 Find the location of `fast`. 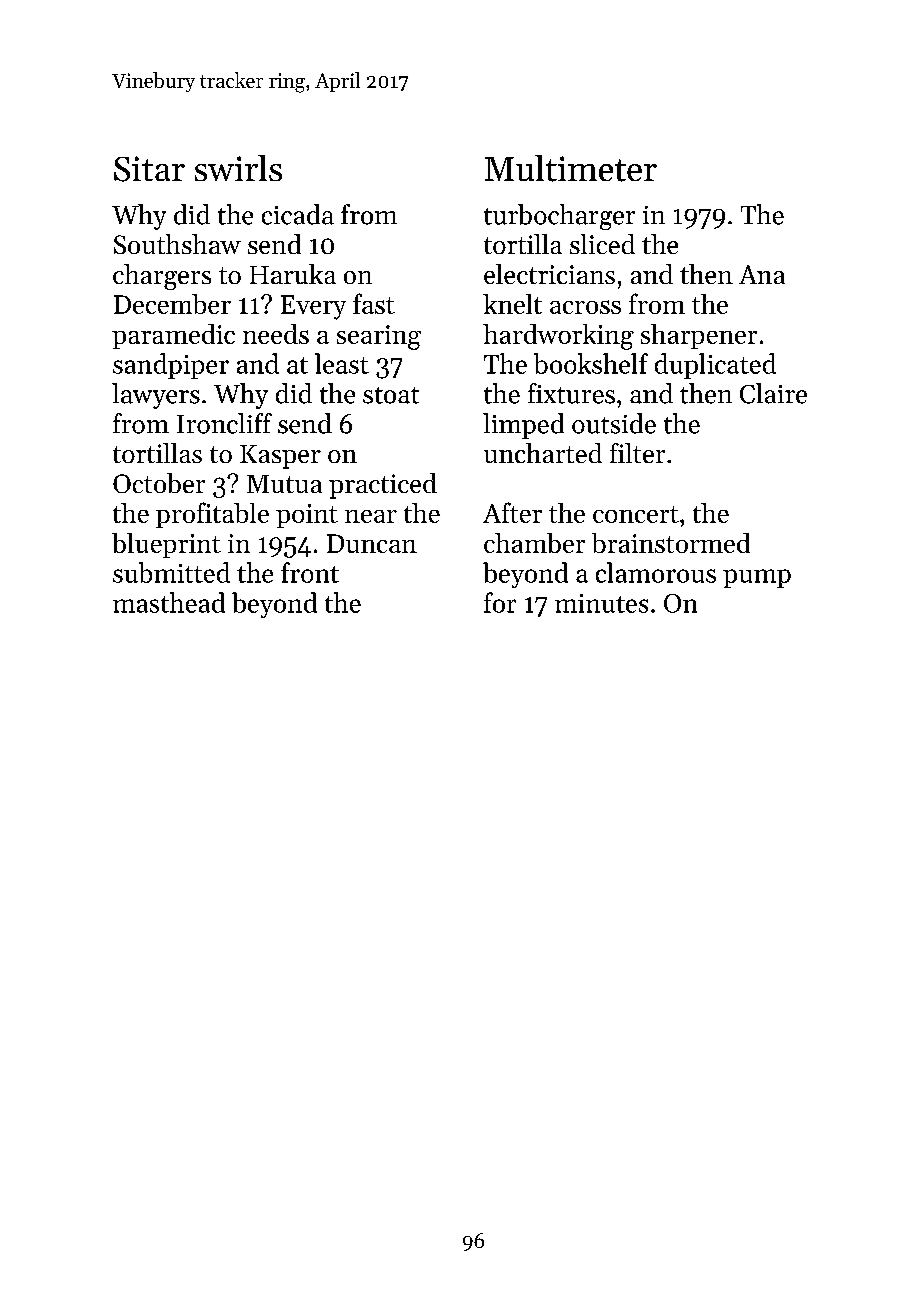

fast is located at coordinates (374, 303).
